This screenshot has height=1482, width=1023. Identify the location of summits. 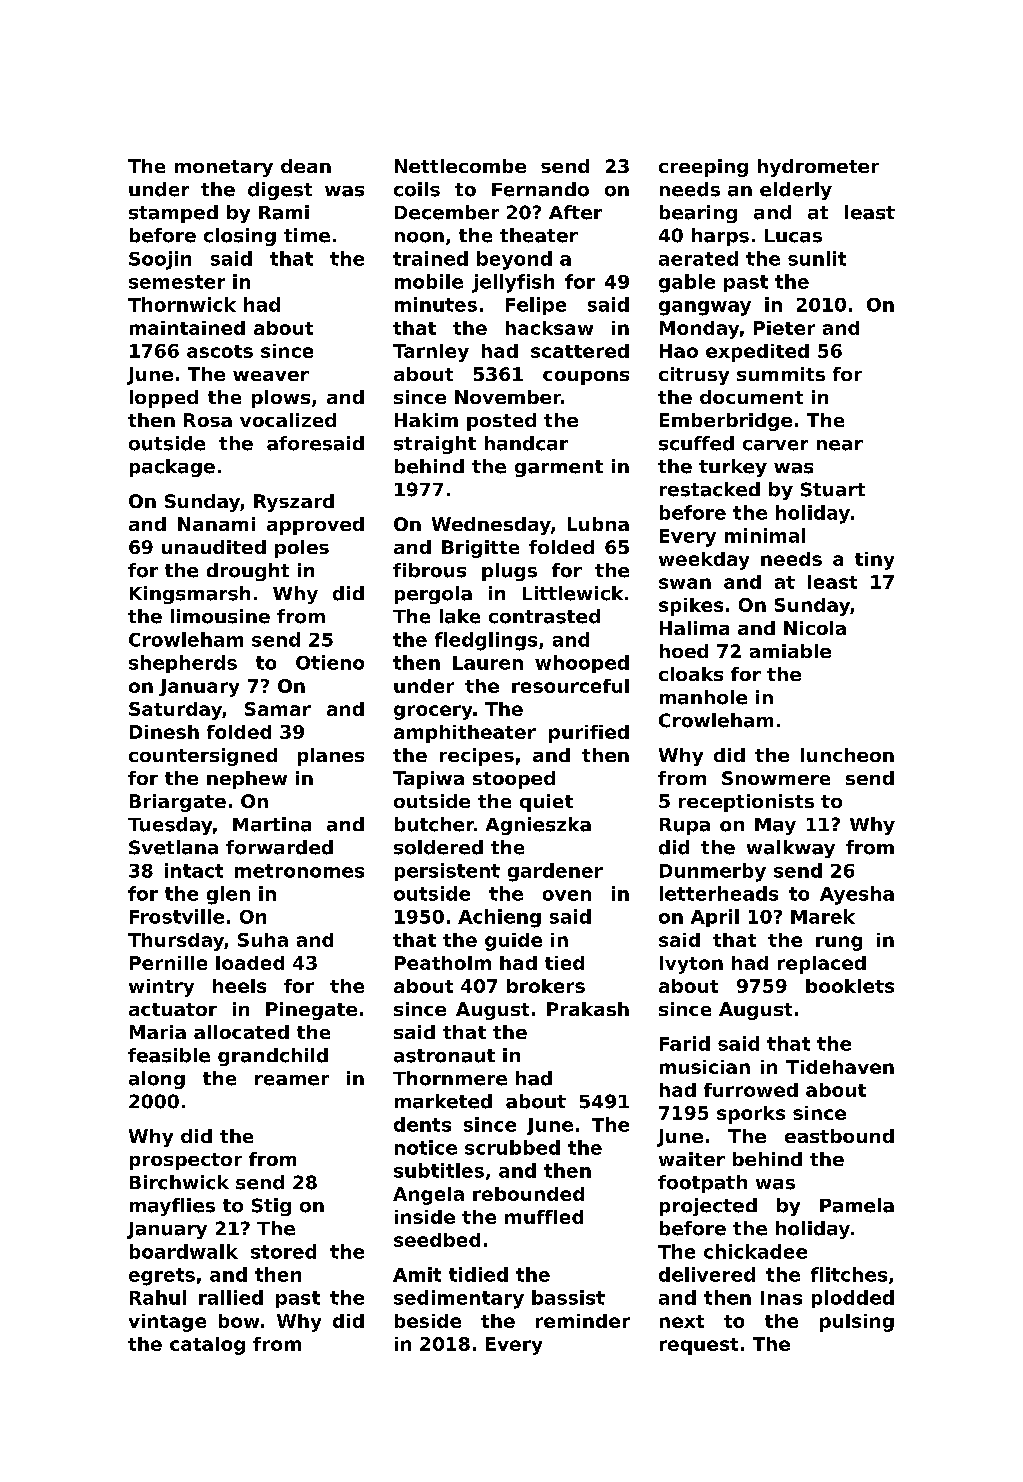
(781, 374).
